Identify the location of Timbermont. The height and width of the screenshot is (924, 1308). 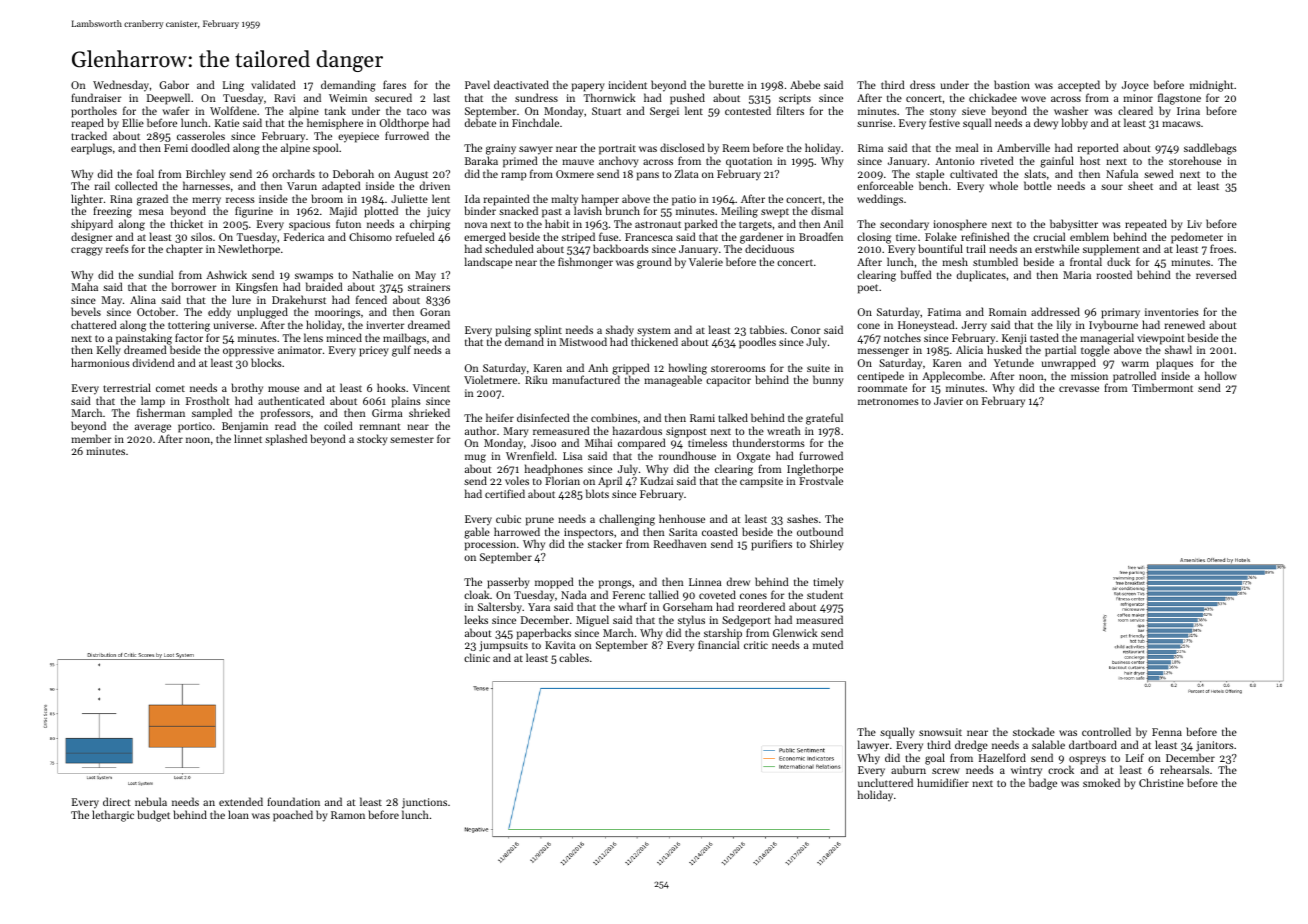
(1162, 387).
